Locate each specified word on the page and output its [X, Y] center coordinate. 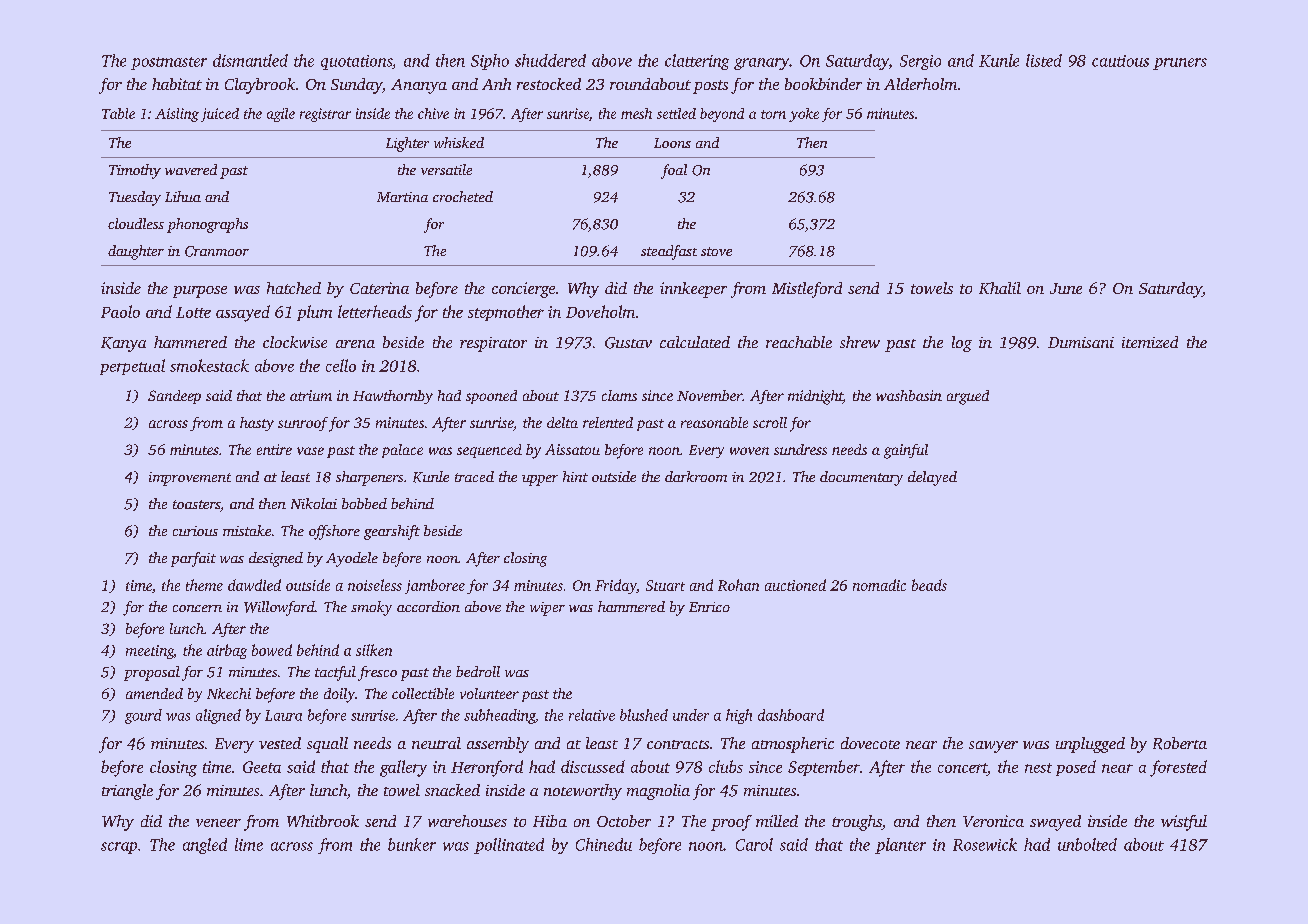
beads [929, 585]
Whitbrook [323, 821]
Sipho [490, 62]
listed [1044, 60]
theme [204, 585]
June [1066, 288]
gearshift [392, 532]
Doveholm [600, 311]
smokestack [209, 365]
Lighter [407, 144]
